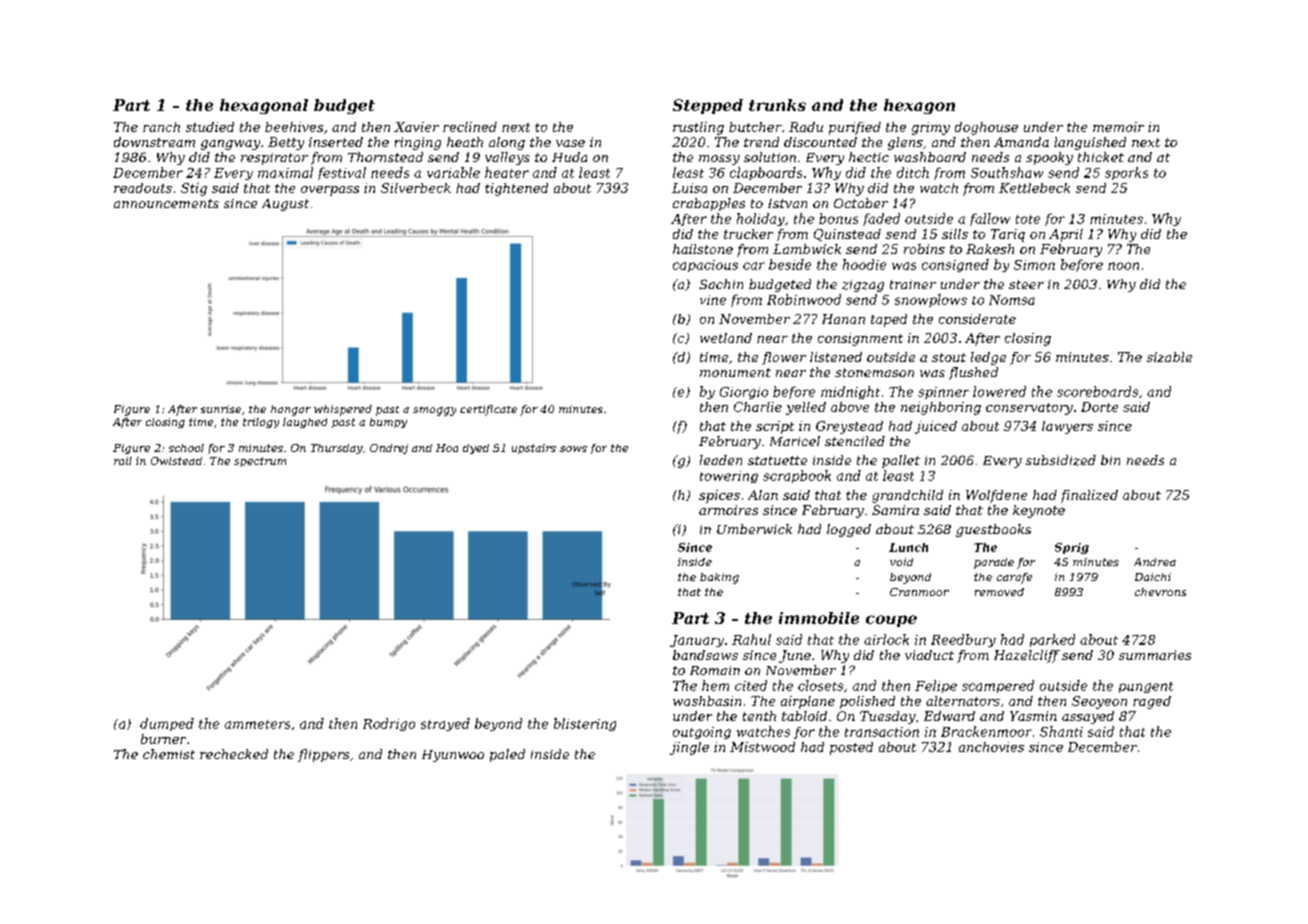 The width and height of the screenshot is (1308, 924). Describe the element at coordinates (1012, 300) in the screenshot. I see `Nomsa` at that location.
